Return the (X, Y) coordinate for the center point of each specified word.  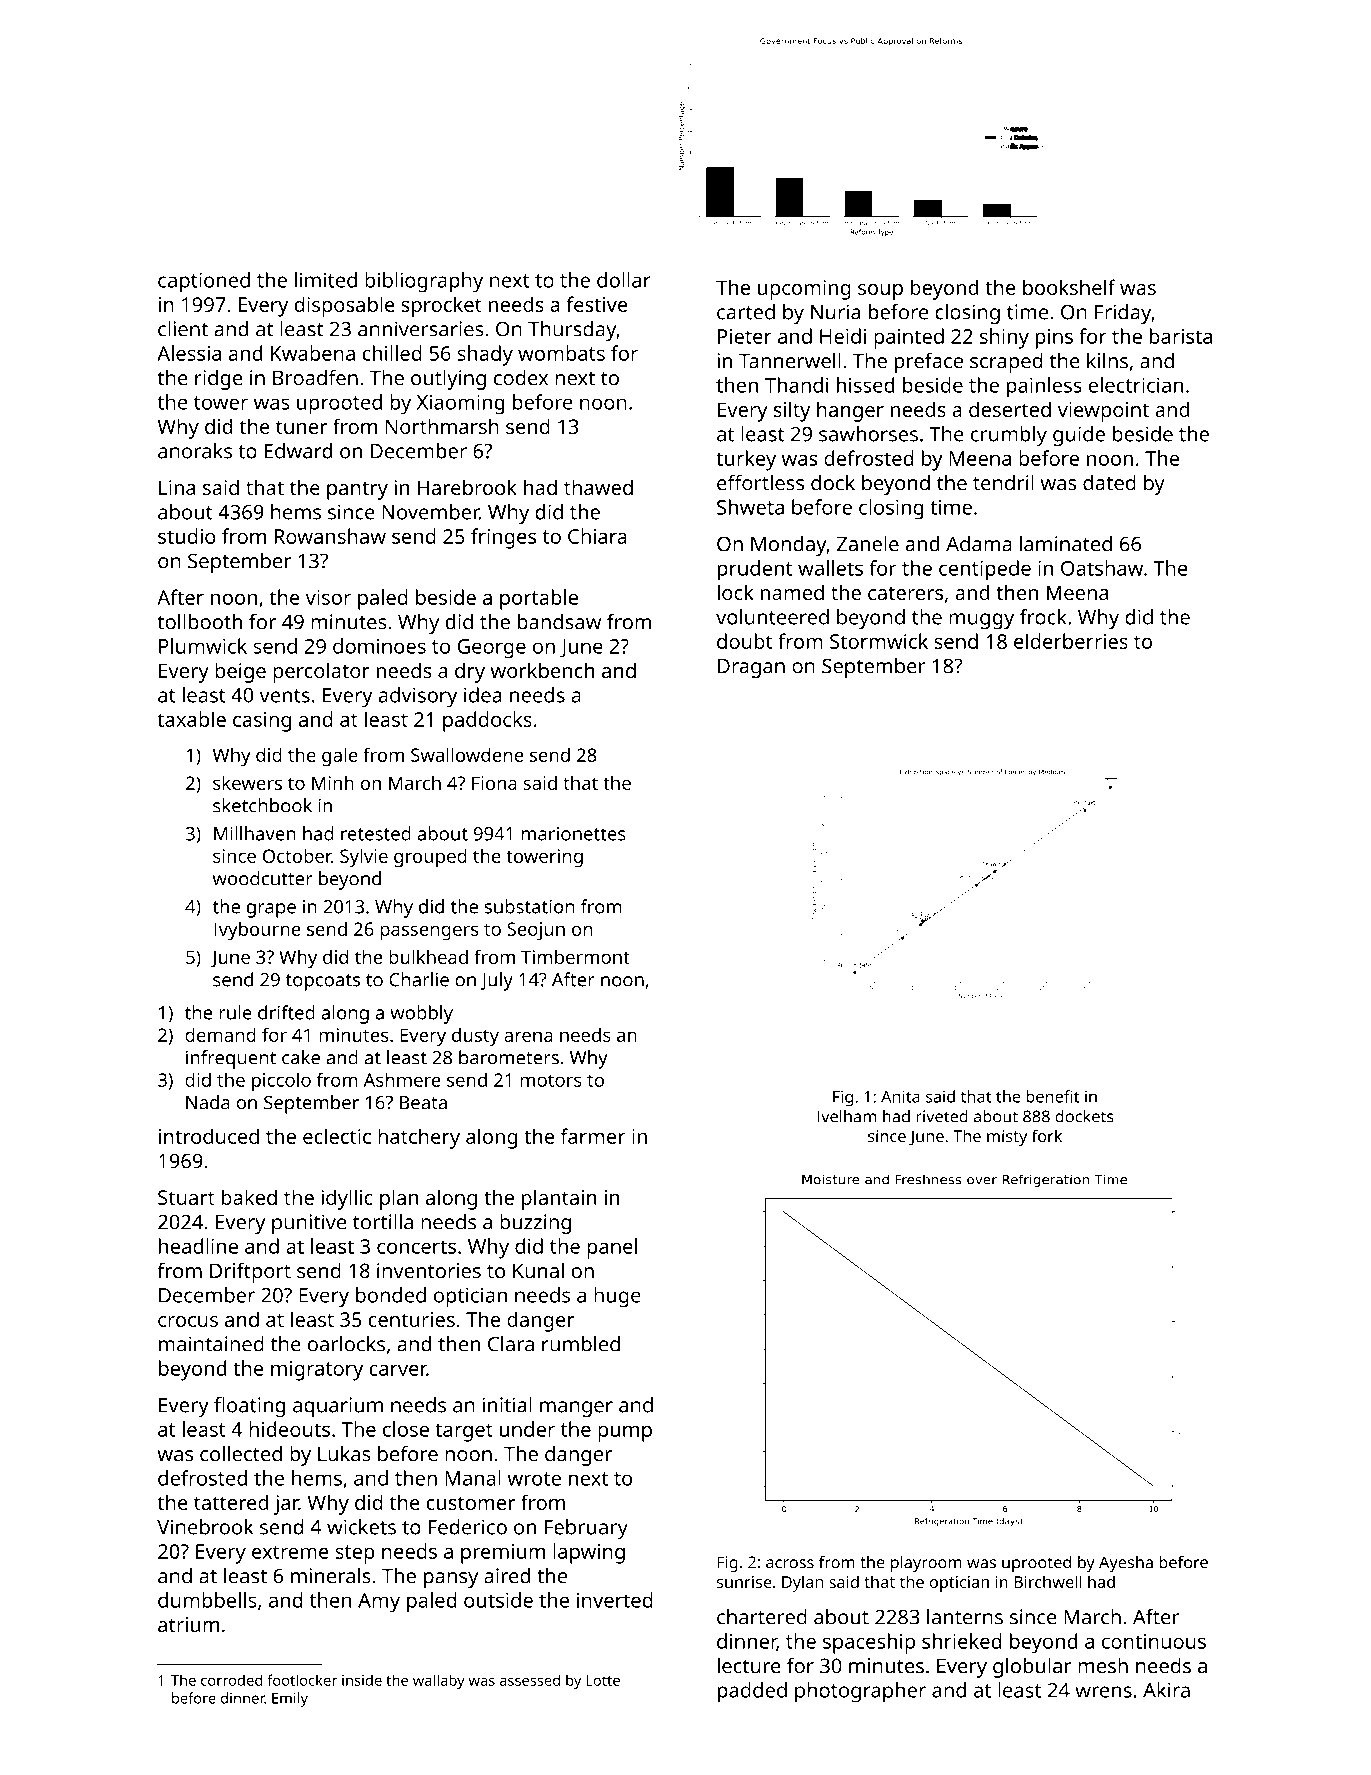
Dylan (802, 1583)
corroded (231, 1680)
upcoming (804, 290)
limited (325, 280)
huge (617, 1297)
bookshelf (1069, 287)
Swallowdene (467, 754)
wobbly (421, 1014)
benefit (1052, 1096)
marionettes (573, 834)
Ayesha (1126, 1564)
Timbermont (575, 957)
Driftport (250, 1272)
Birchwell (1048, 1581)
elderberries (1071, 641)
